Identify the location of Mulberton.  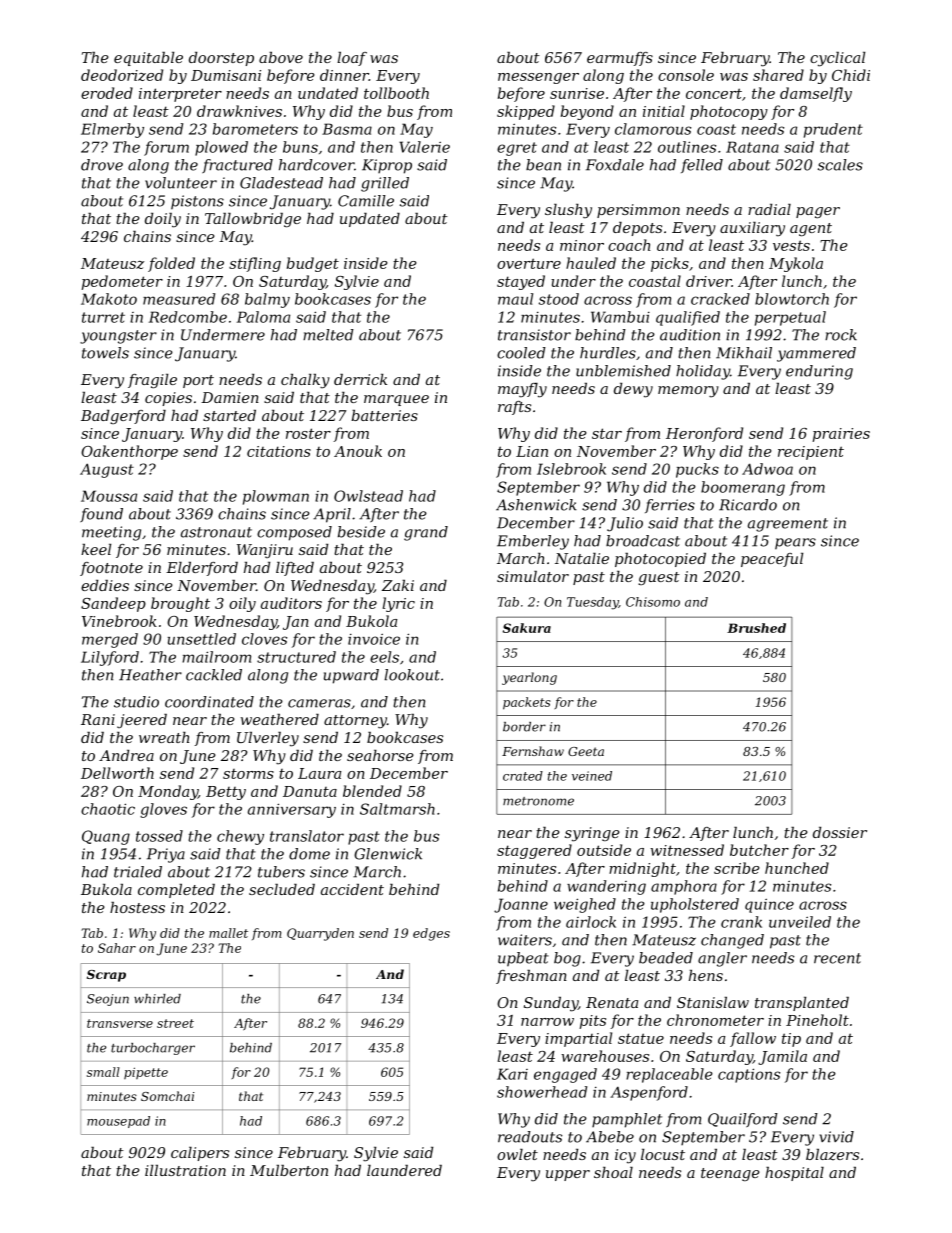
(289, 1170).
